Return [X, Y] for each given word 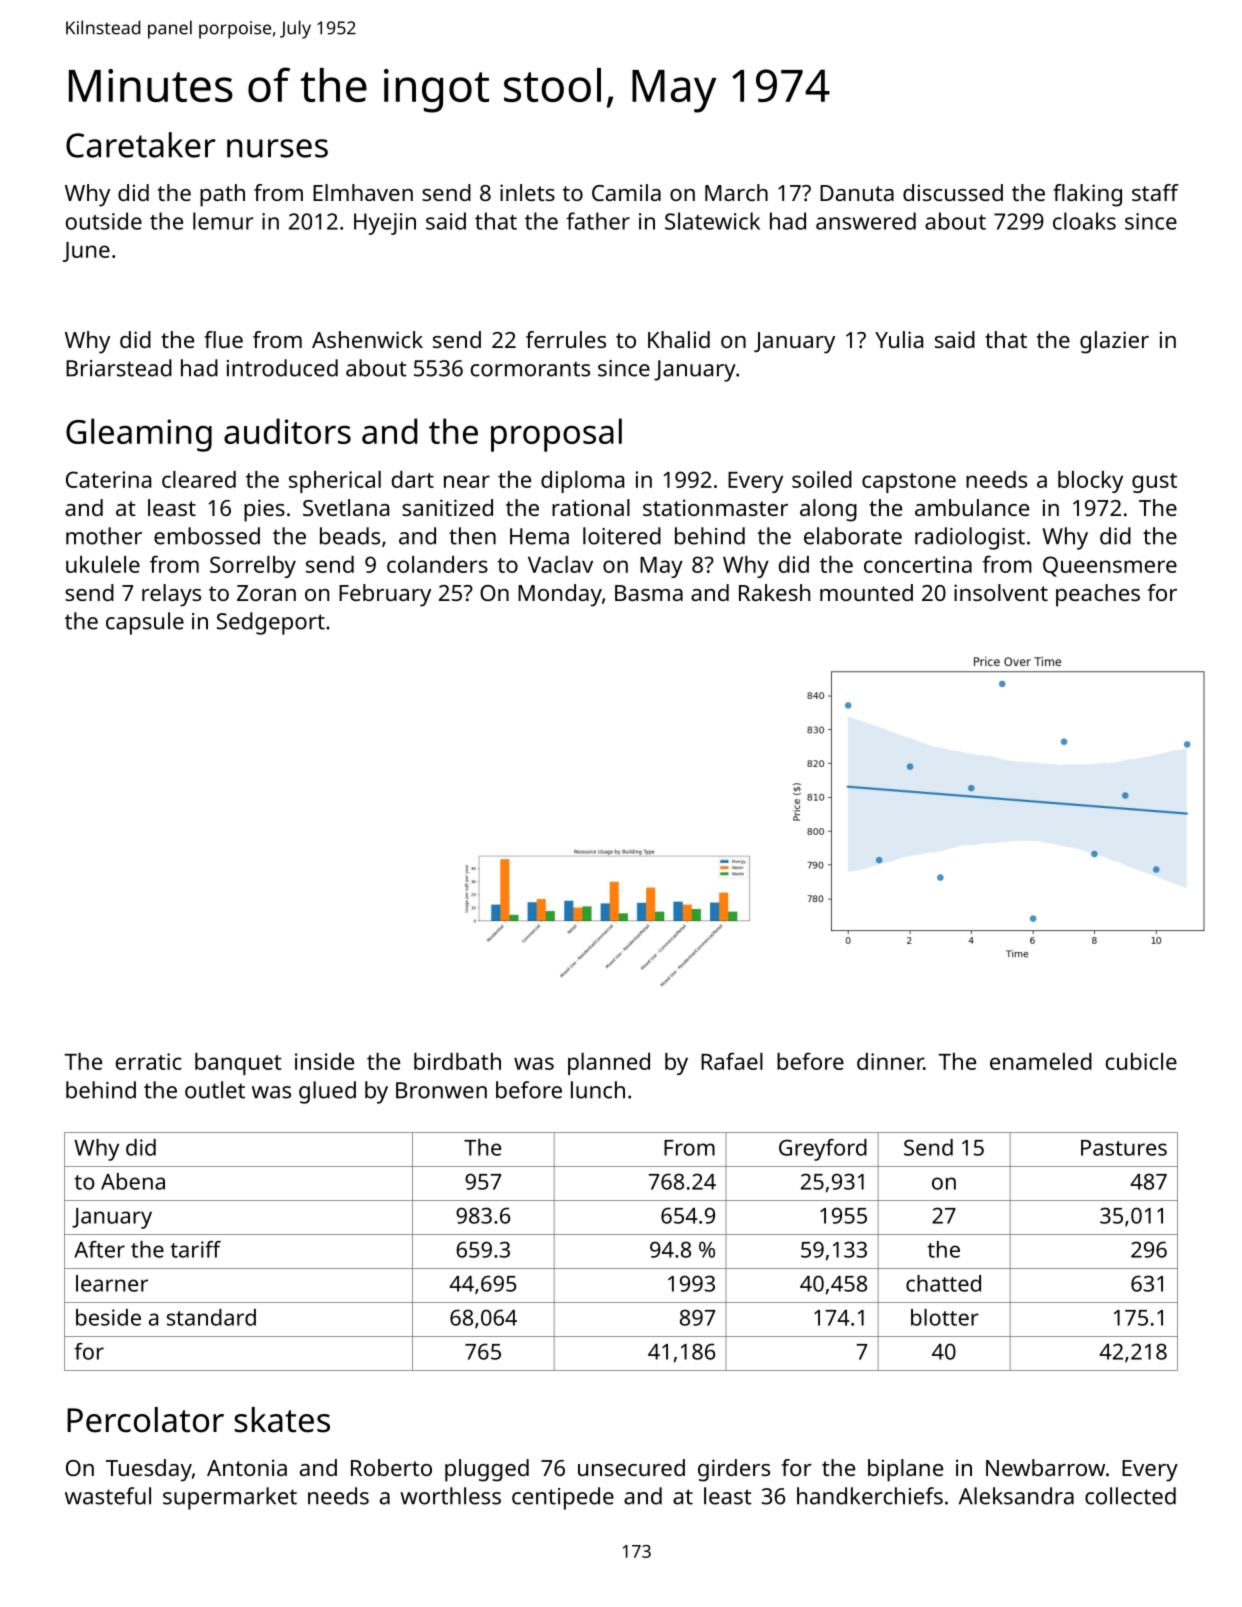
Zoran [266, 593]
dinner [890, 1061]
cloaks [1084, 221]
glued [327, 1092]
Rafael [732, 1061]
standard [211, 1317]
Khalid [679, 339]
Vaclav [560, 564]
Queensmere [1110, 566]
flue [223, 339]
